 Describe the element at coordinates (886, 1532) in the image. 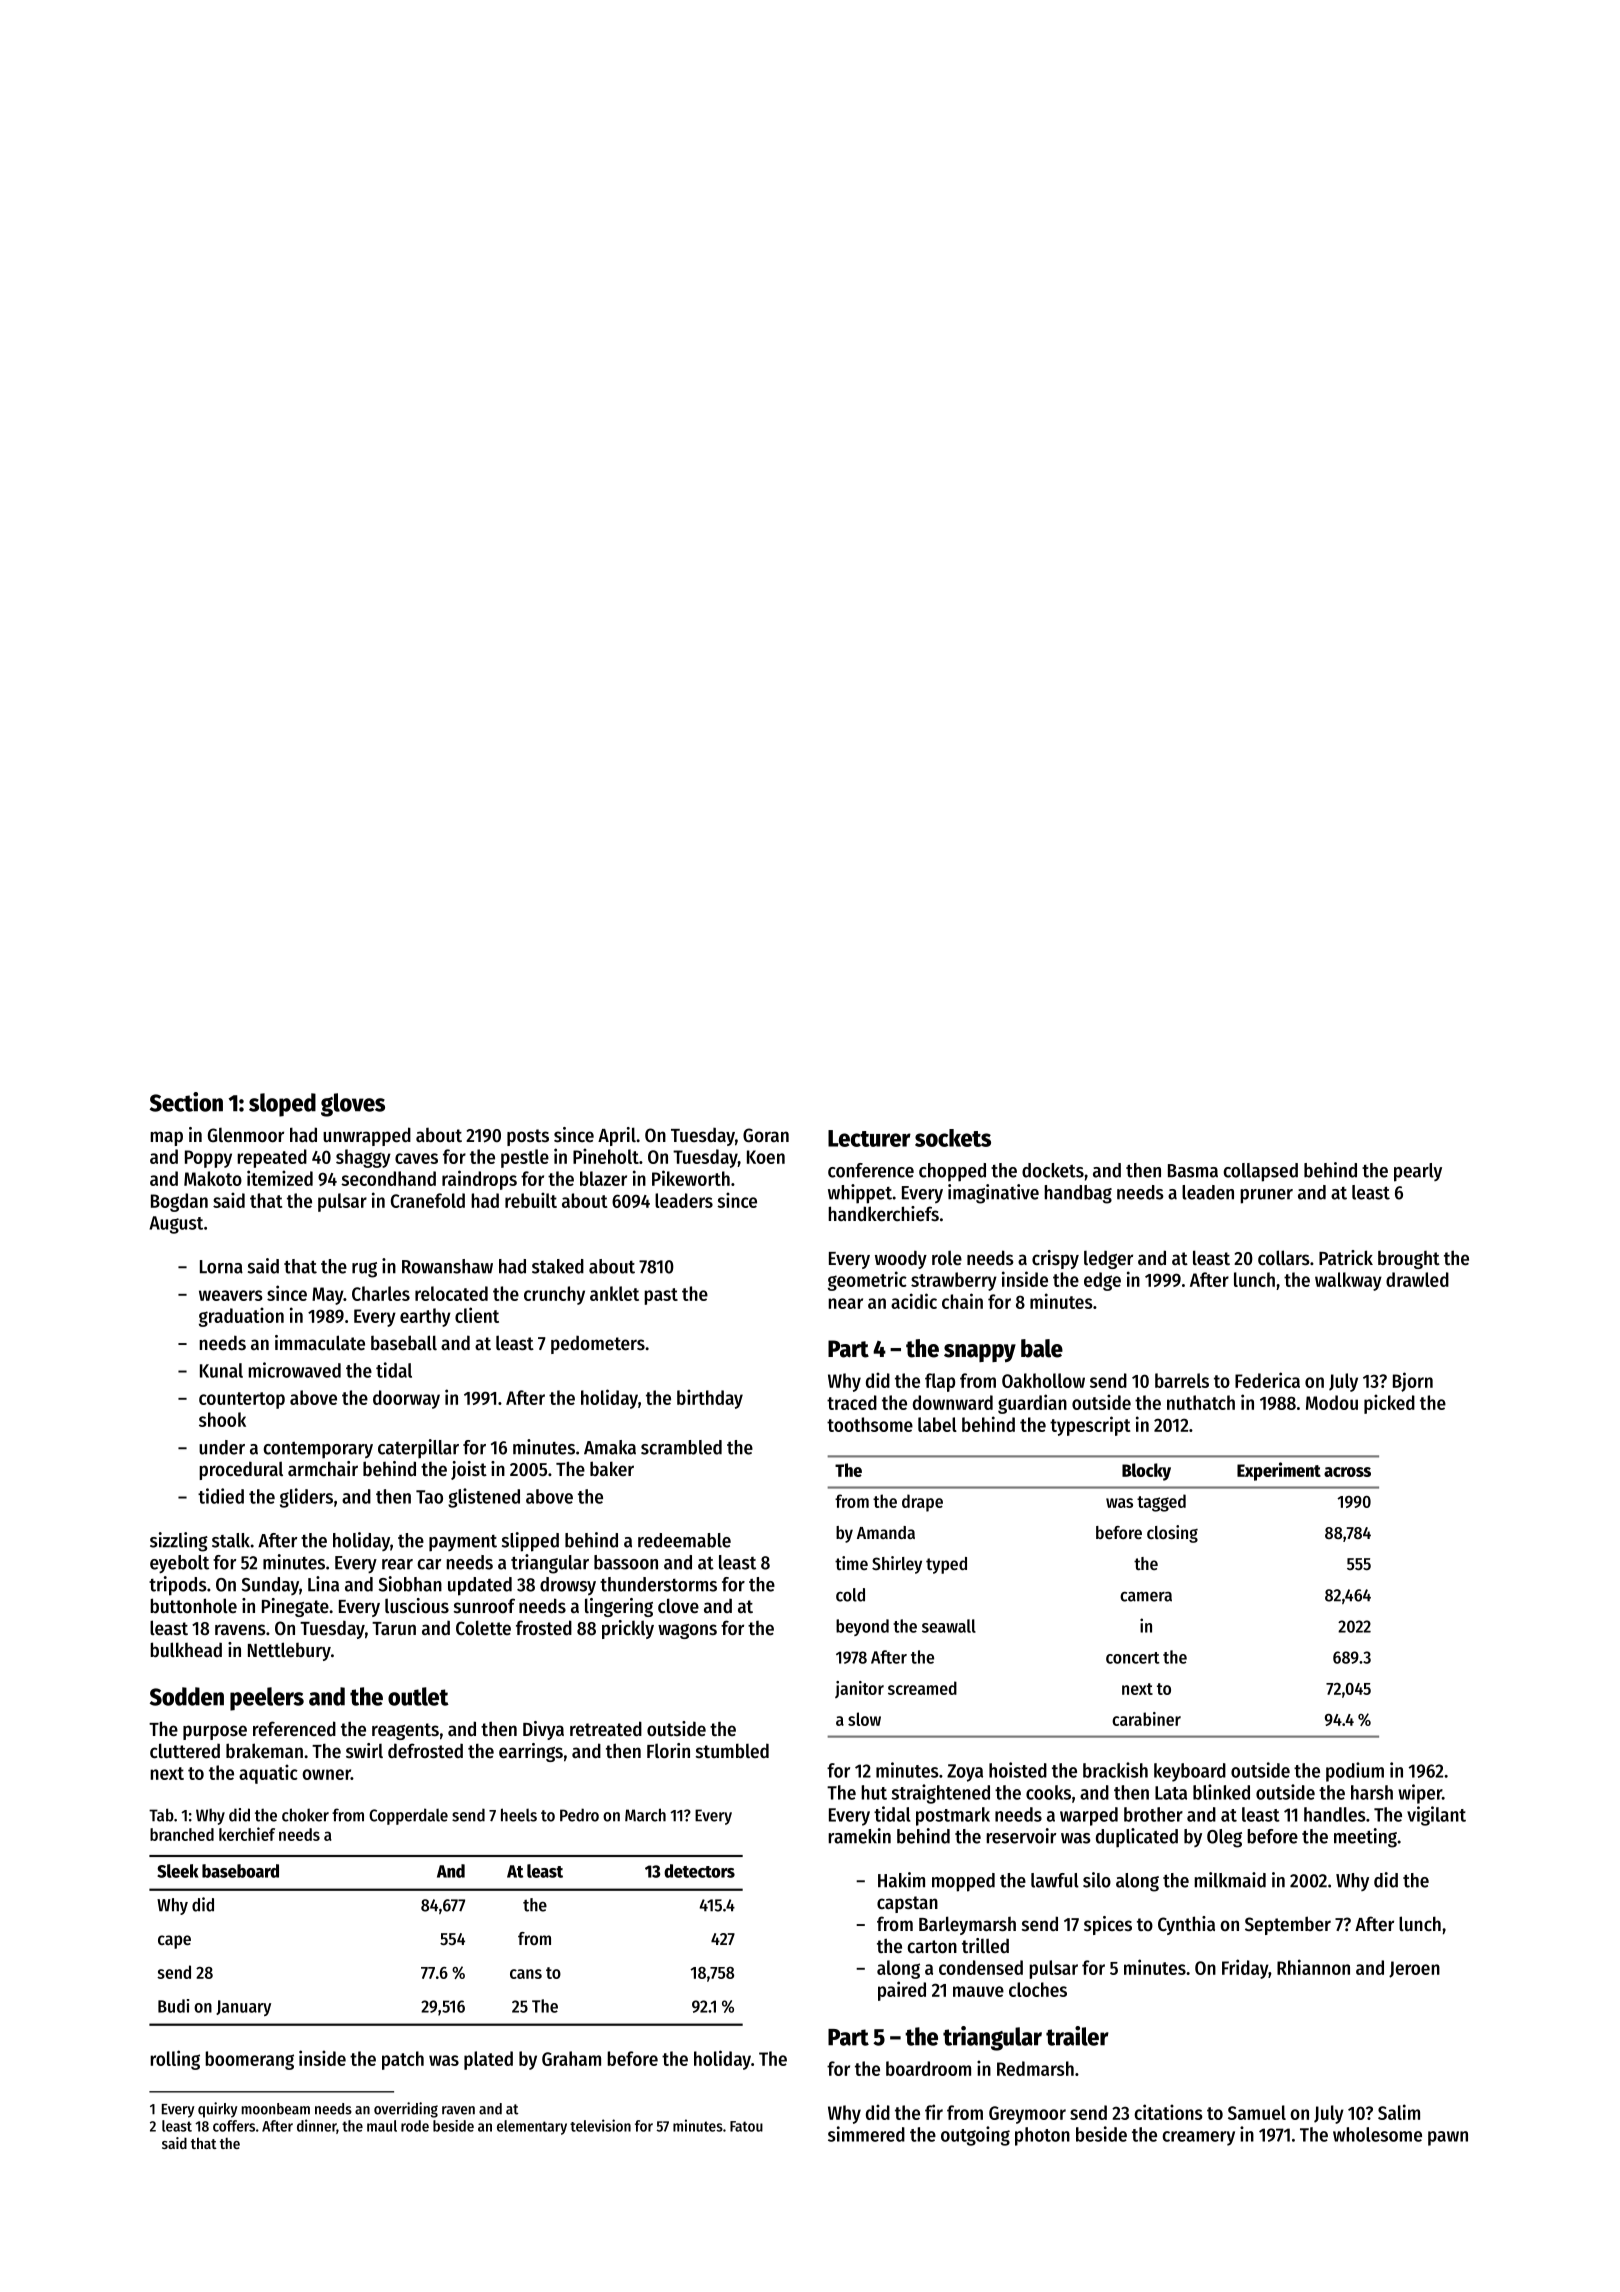

I see `Amanda` at that location.
